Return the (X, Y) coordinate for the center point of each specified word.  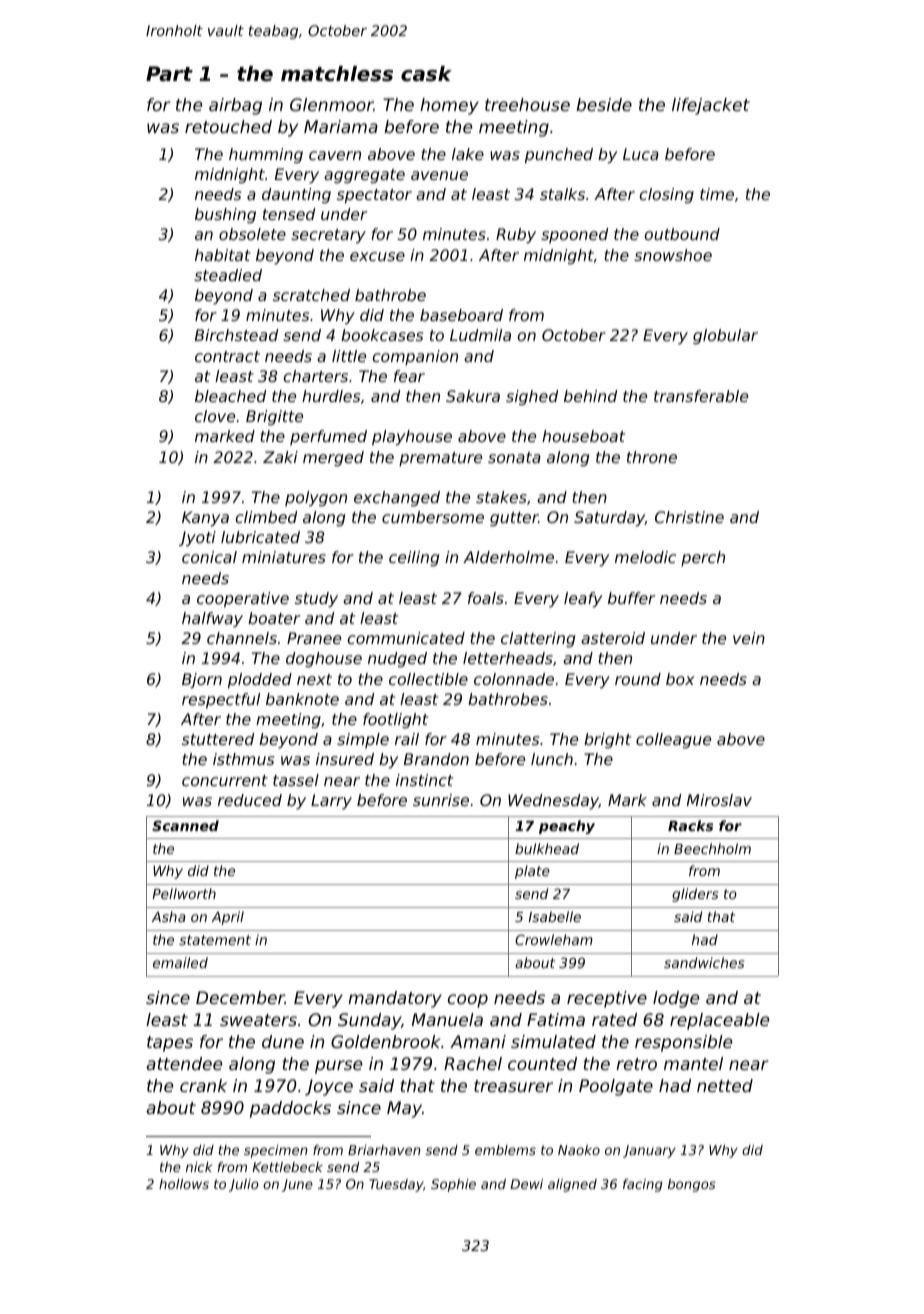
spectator (374, 196)
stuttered (218, 739)
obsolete (252, 234)
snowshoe (673, 255)
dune (283, 1041)
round (638, 679)
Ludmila (480, 335)
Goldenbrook (386, 1041)
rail (407, 739)
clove (215, 416)
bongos (692, 1185)
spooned (574, 235)
